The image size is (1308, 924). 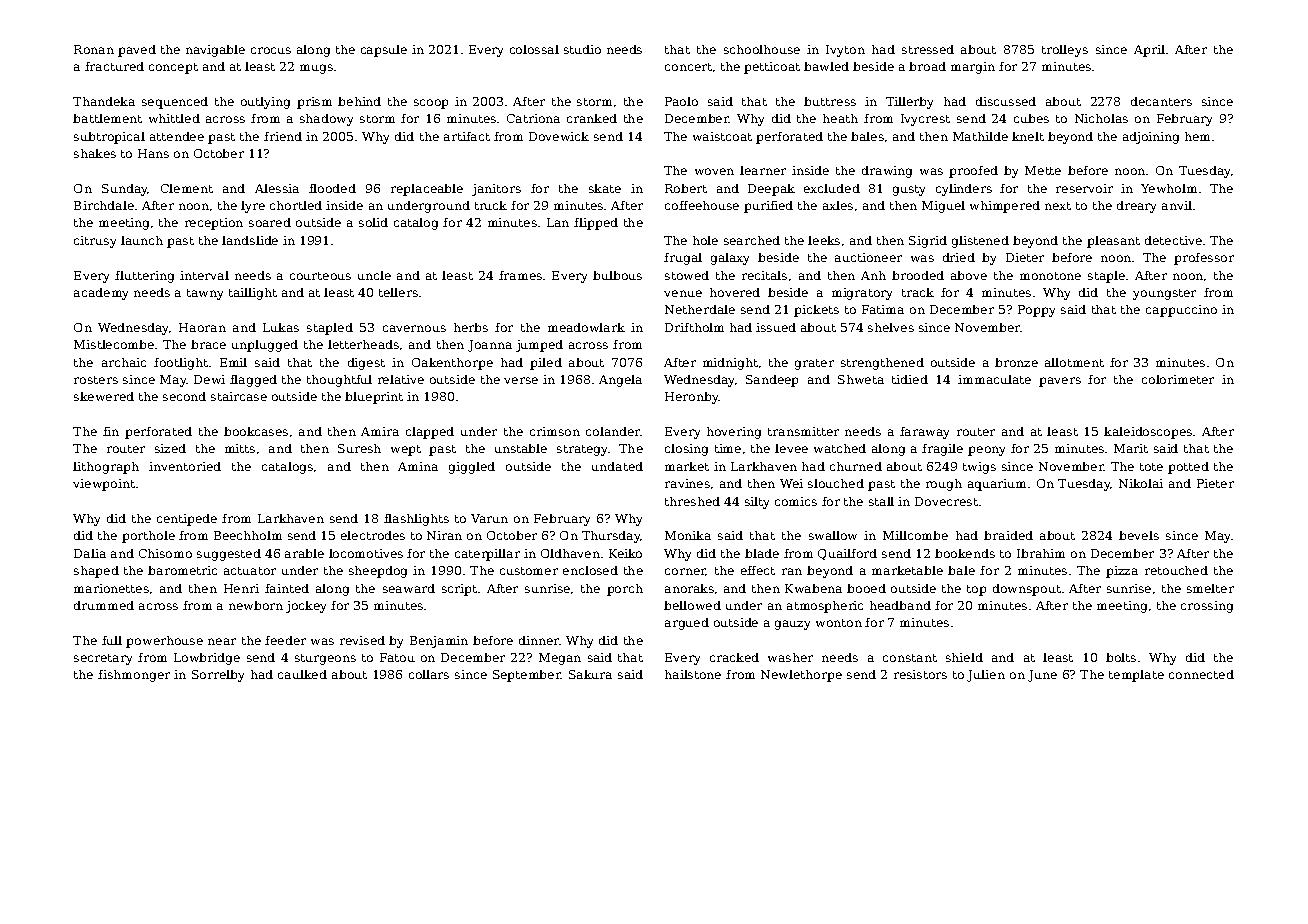 I want to click on shadowy, so click(x=326, y=120).
